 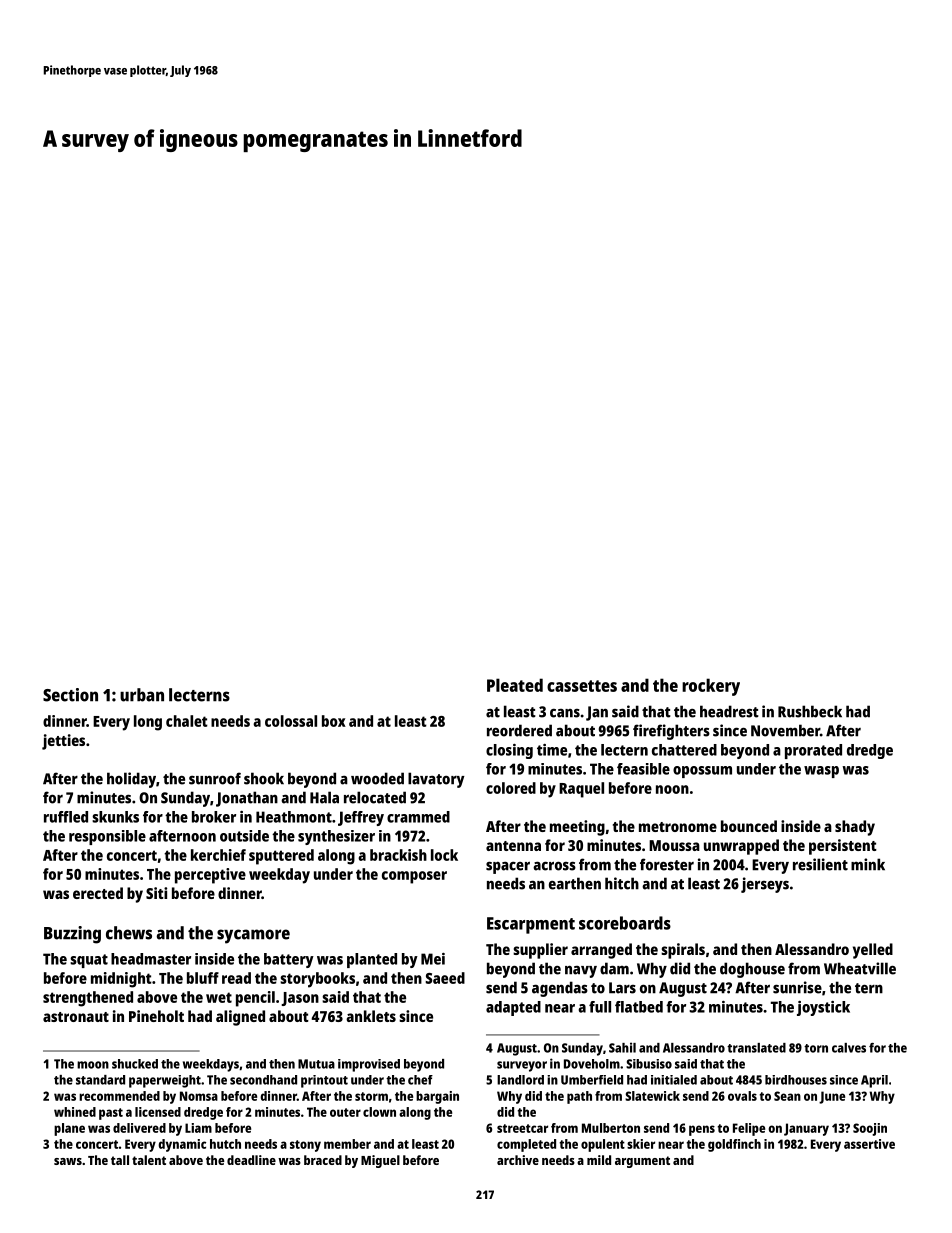 What do you see at coordinates (247, 799) in the screenshot?
I see `Jonathan` at bounding box center [247, 799].
